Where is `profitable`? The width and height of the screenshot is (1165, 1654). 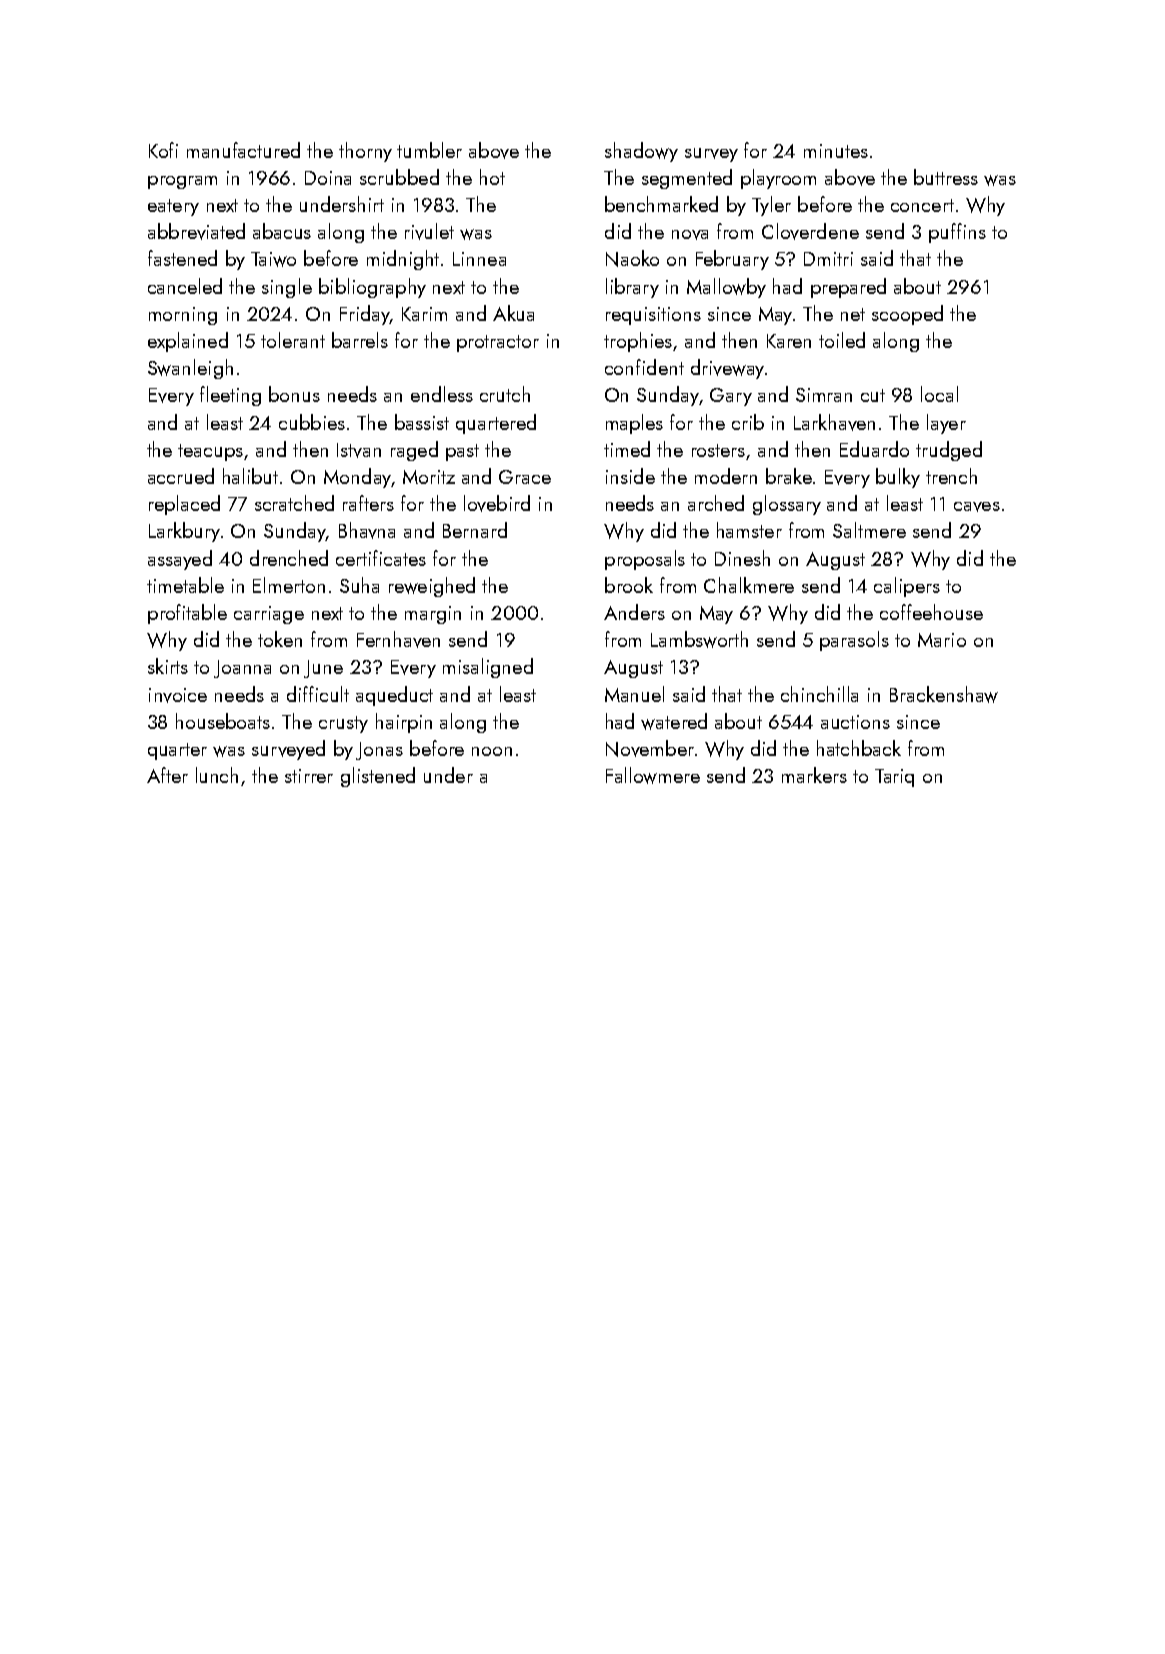 profitable is located at coordinates (187, 614).
